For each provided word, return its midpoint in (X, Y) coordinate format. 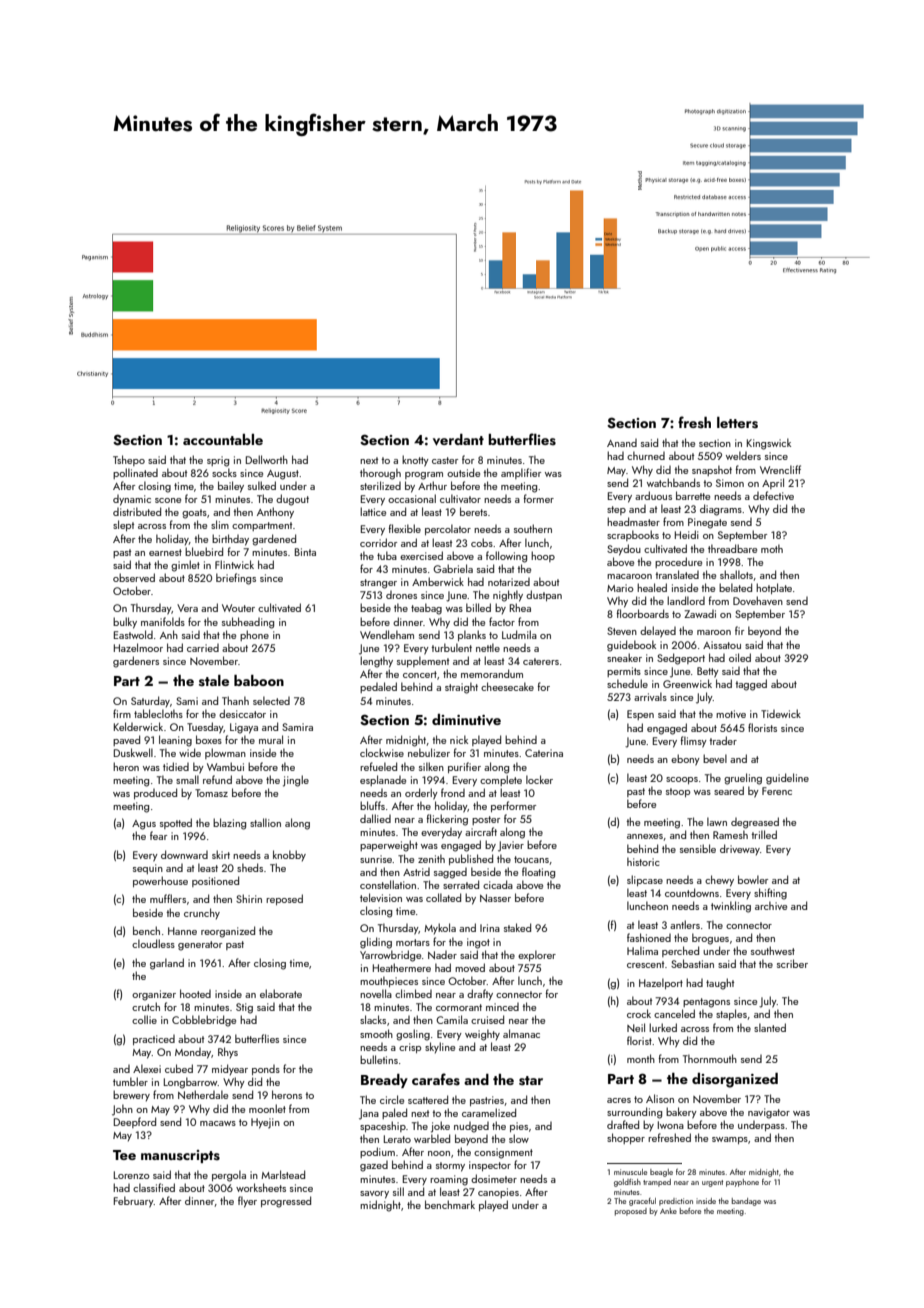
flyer (247, 1202)
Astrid (416, 872)
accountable (223, 439)
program (424, 476)
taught (720, 984)
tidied (176, 766)
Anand (622, 443)
